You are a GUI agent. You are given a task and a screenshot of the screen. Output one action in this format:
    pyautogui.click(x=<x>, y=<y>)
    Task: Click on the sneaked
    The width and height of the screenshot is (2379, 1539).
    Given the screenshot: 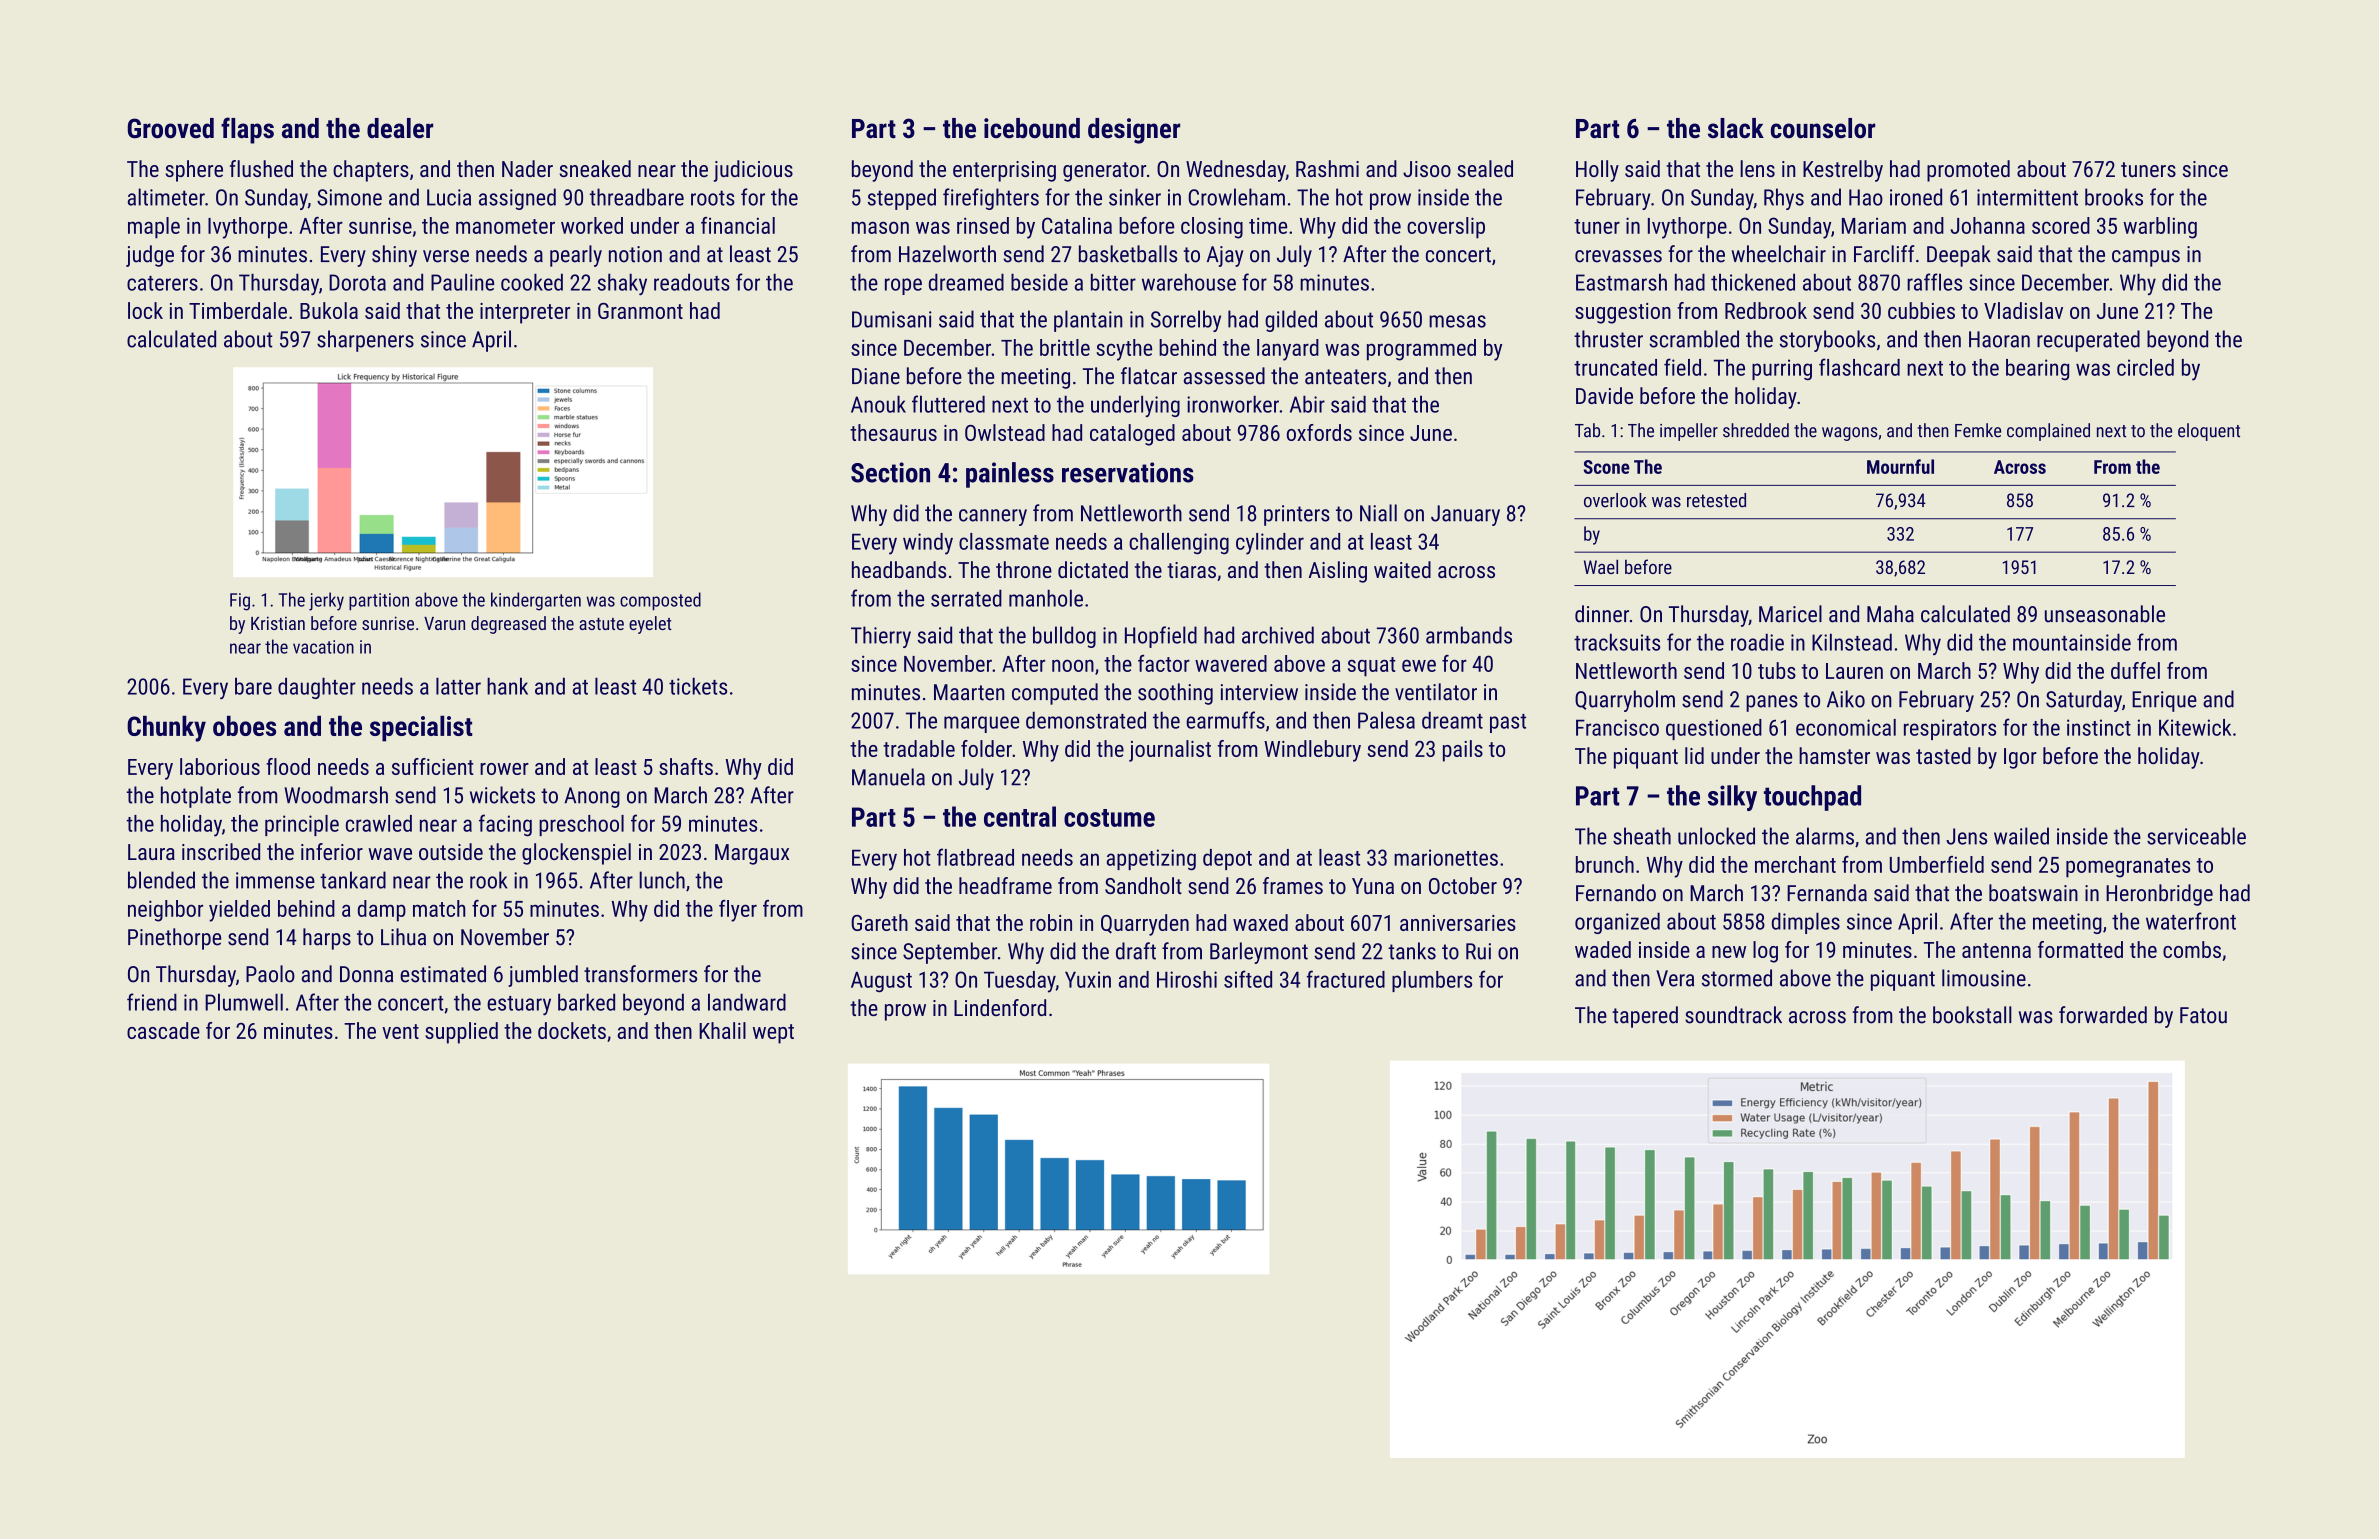 What is the action you would take?
    pyautogui.click(x=595, y=168)
